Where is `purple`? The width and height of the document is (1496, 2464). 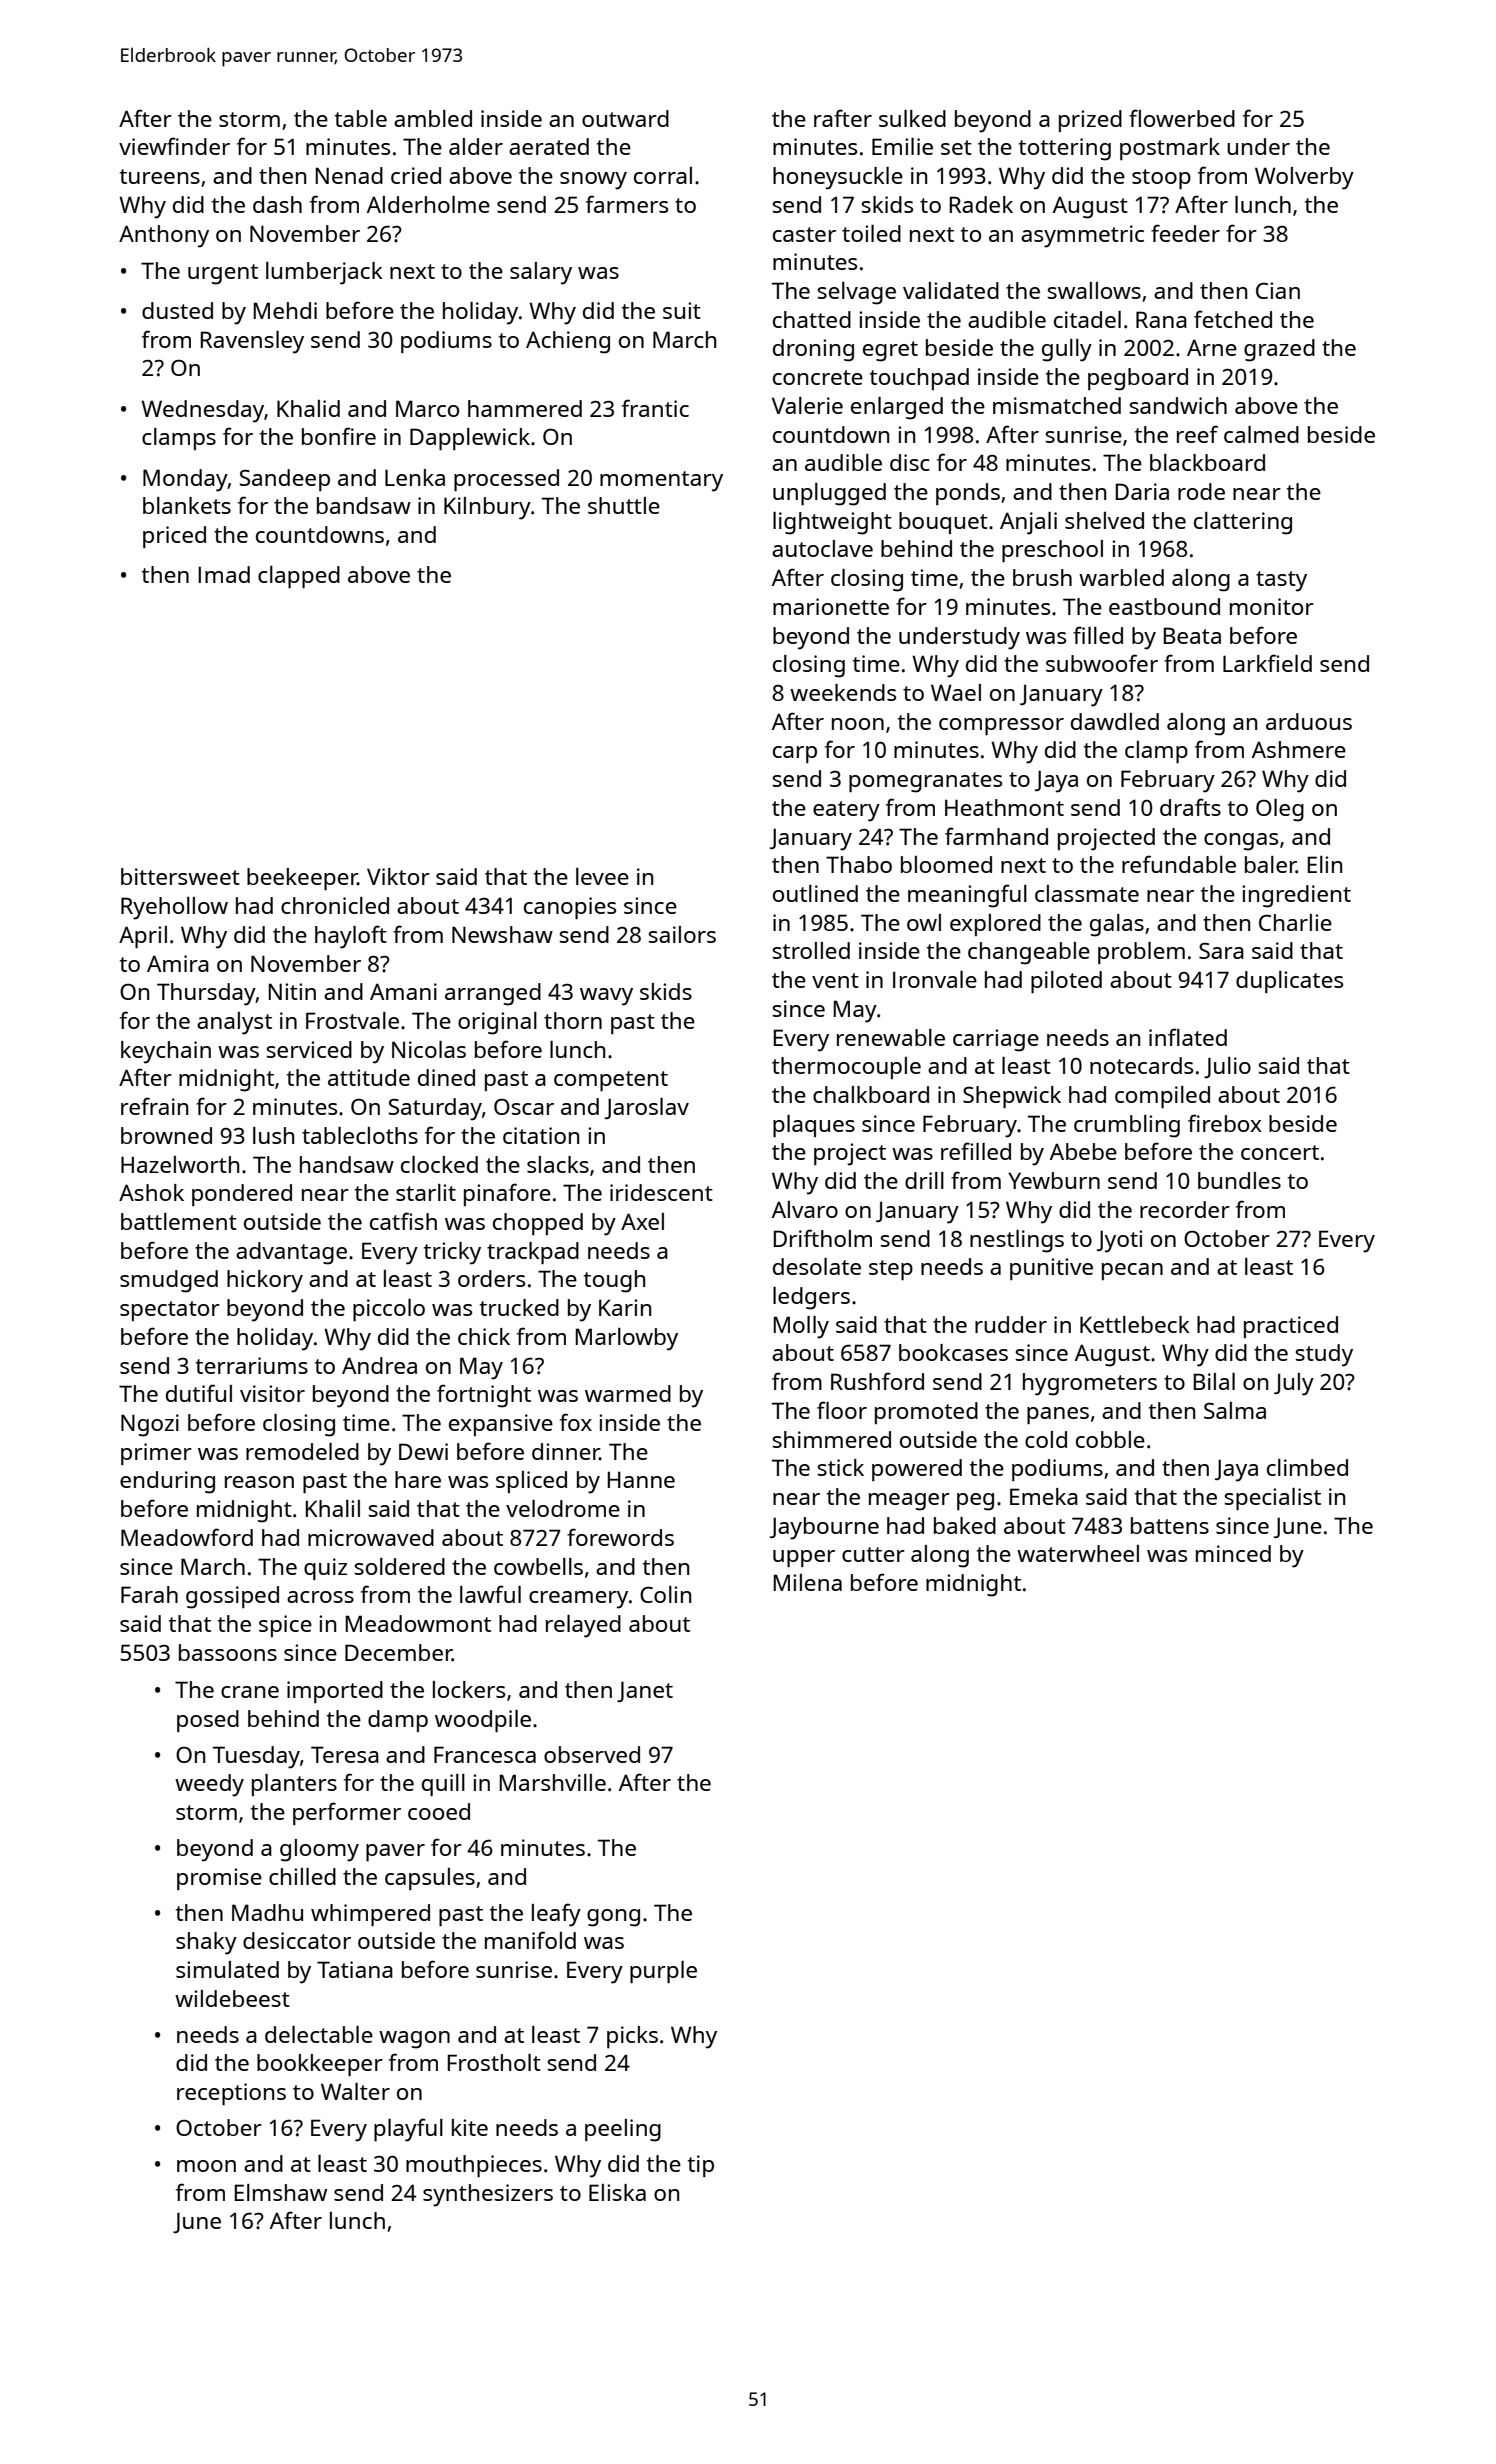 purple is located at coordinates (663, 1972).
